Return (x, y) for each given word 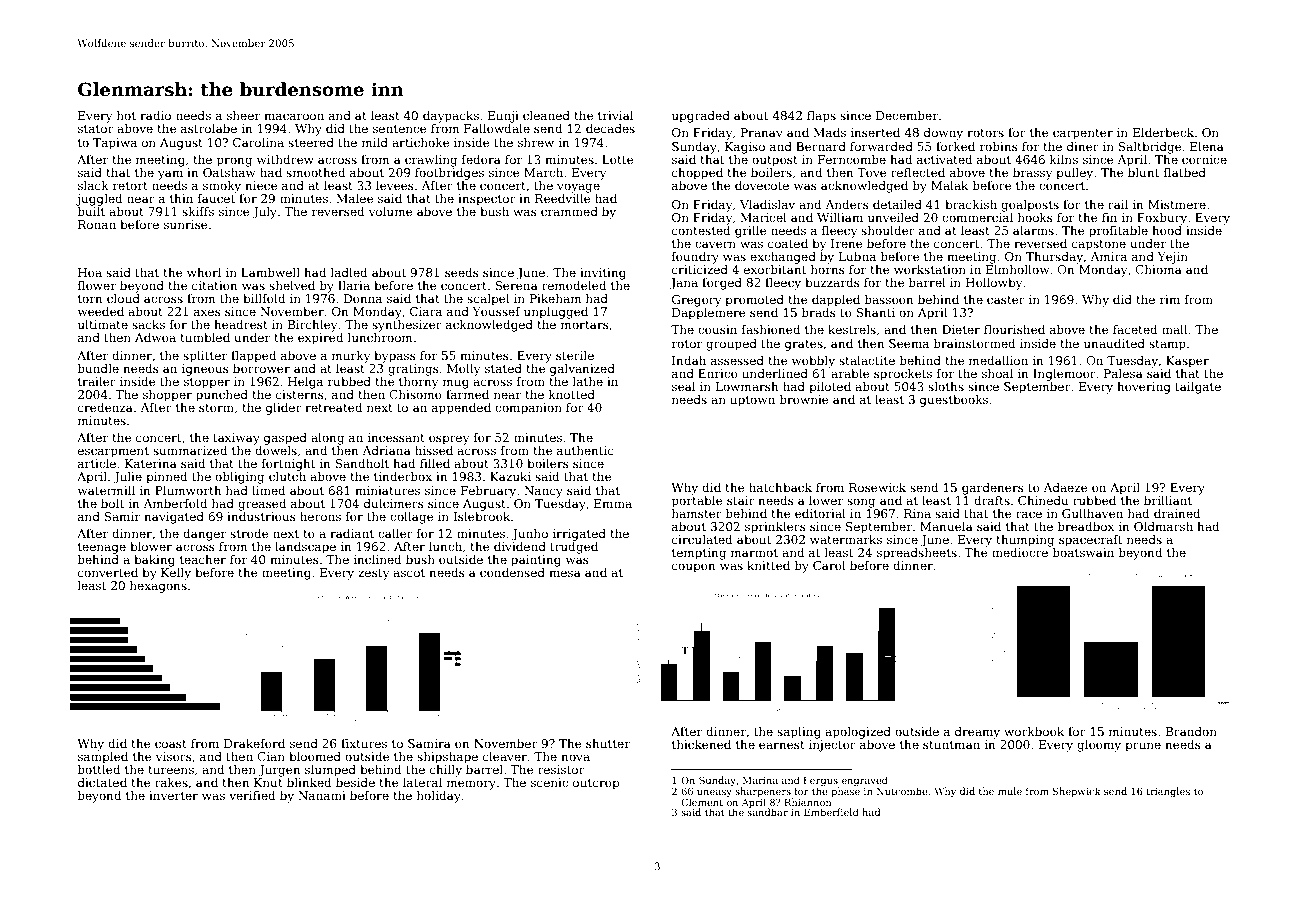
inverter (173, 795)
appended (461, 409)
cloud (123, 298)
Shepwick (1077, 792)
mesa (565, 573)
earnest (782, 745)
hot (126, 115)
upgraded (701, 117)
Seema (909, 343)
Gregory (696, 301)
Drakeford (254, 743)
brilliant (1168, 500)
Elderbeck (1163, 132)
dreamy (977, 733)
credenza (105, 407)
